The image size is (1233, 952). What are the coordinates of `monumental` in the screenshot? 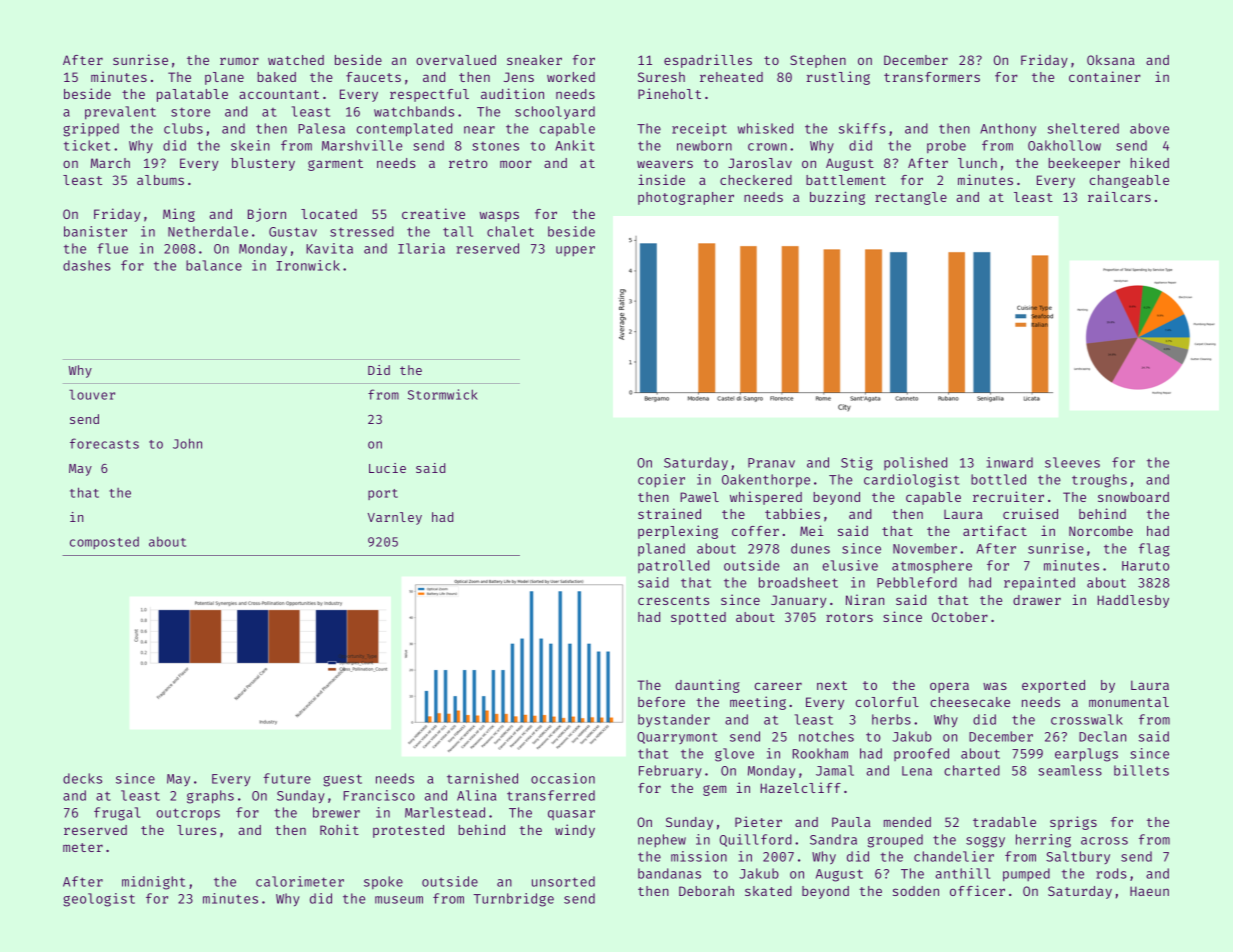 It's located at (1129, 702).
